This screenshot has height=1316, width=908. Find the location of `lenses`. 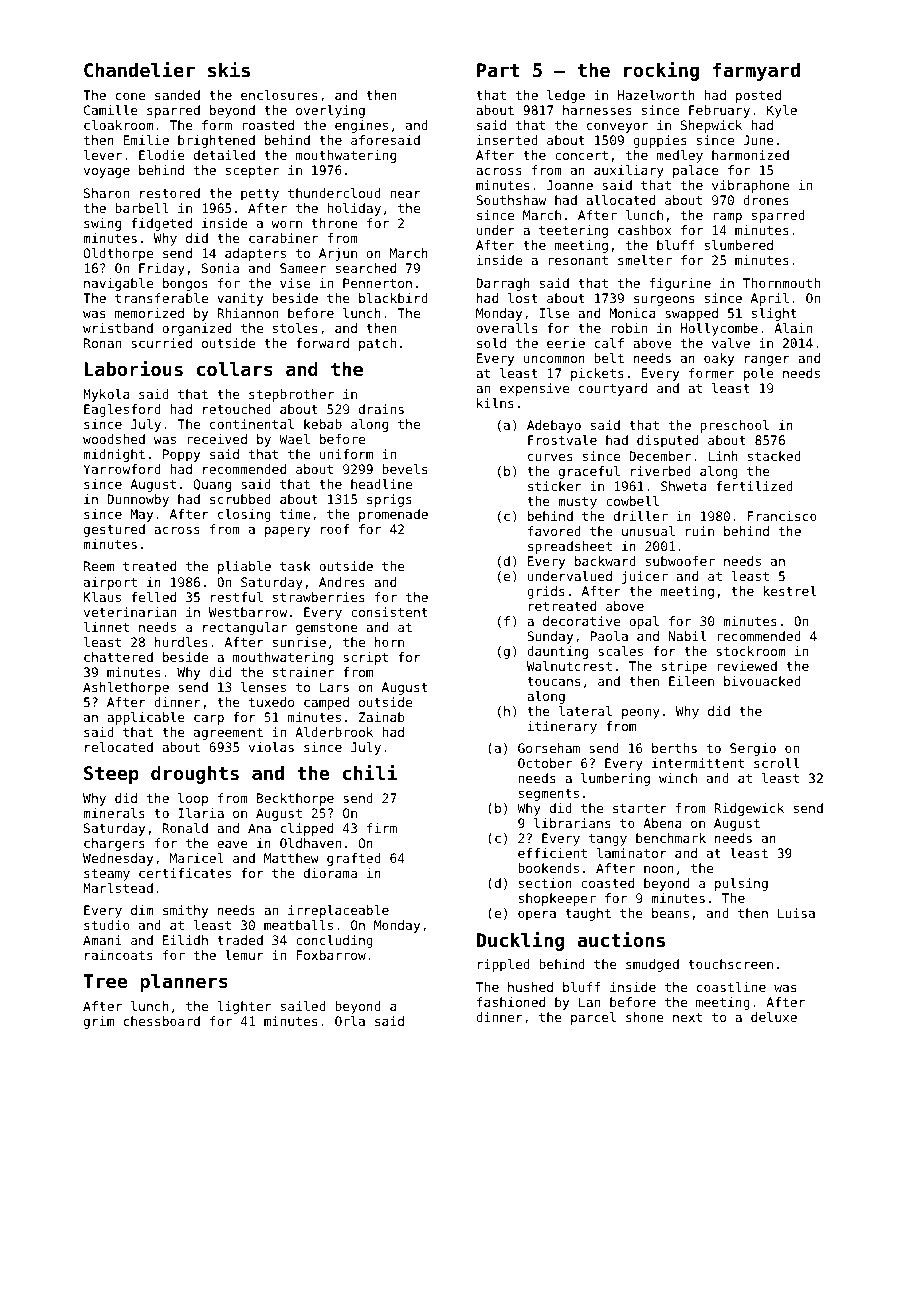

lenses is located at coordinates (263, 687).
